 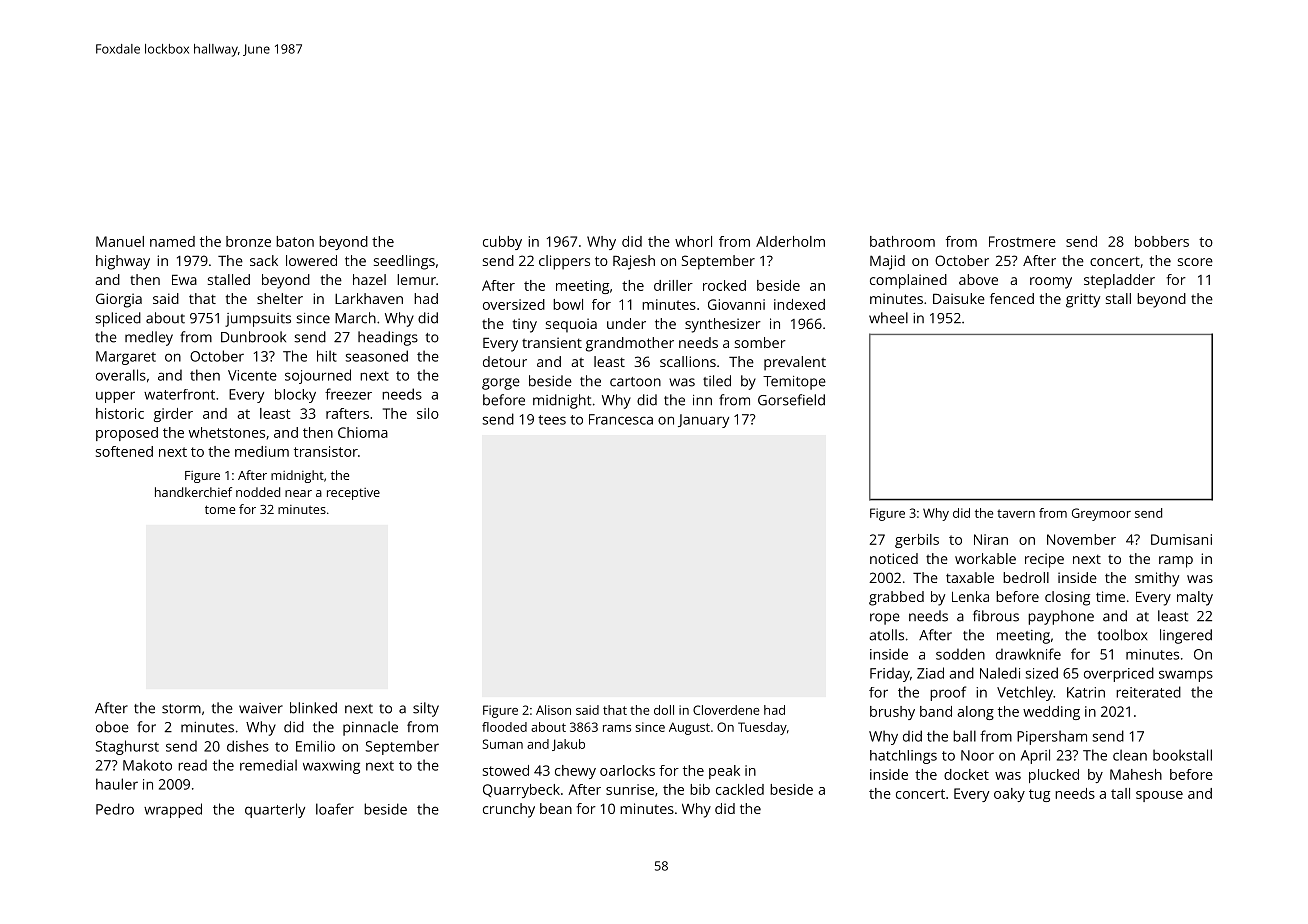 What do you see at coordinates (1016, 513) in the page?
I see `tavern` at bounding box center [1016, 513].
